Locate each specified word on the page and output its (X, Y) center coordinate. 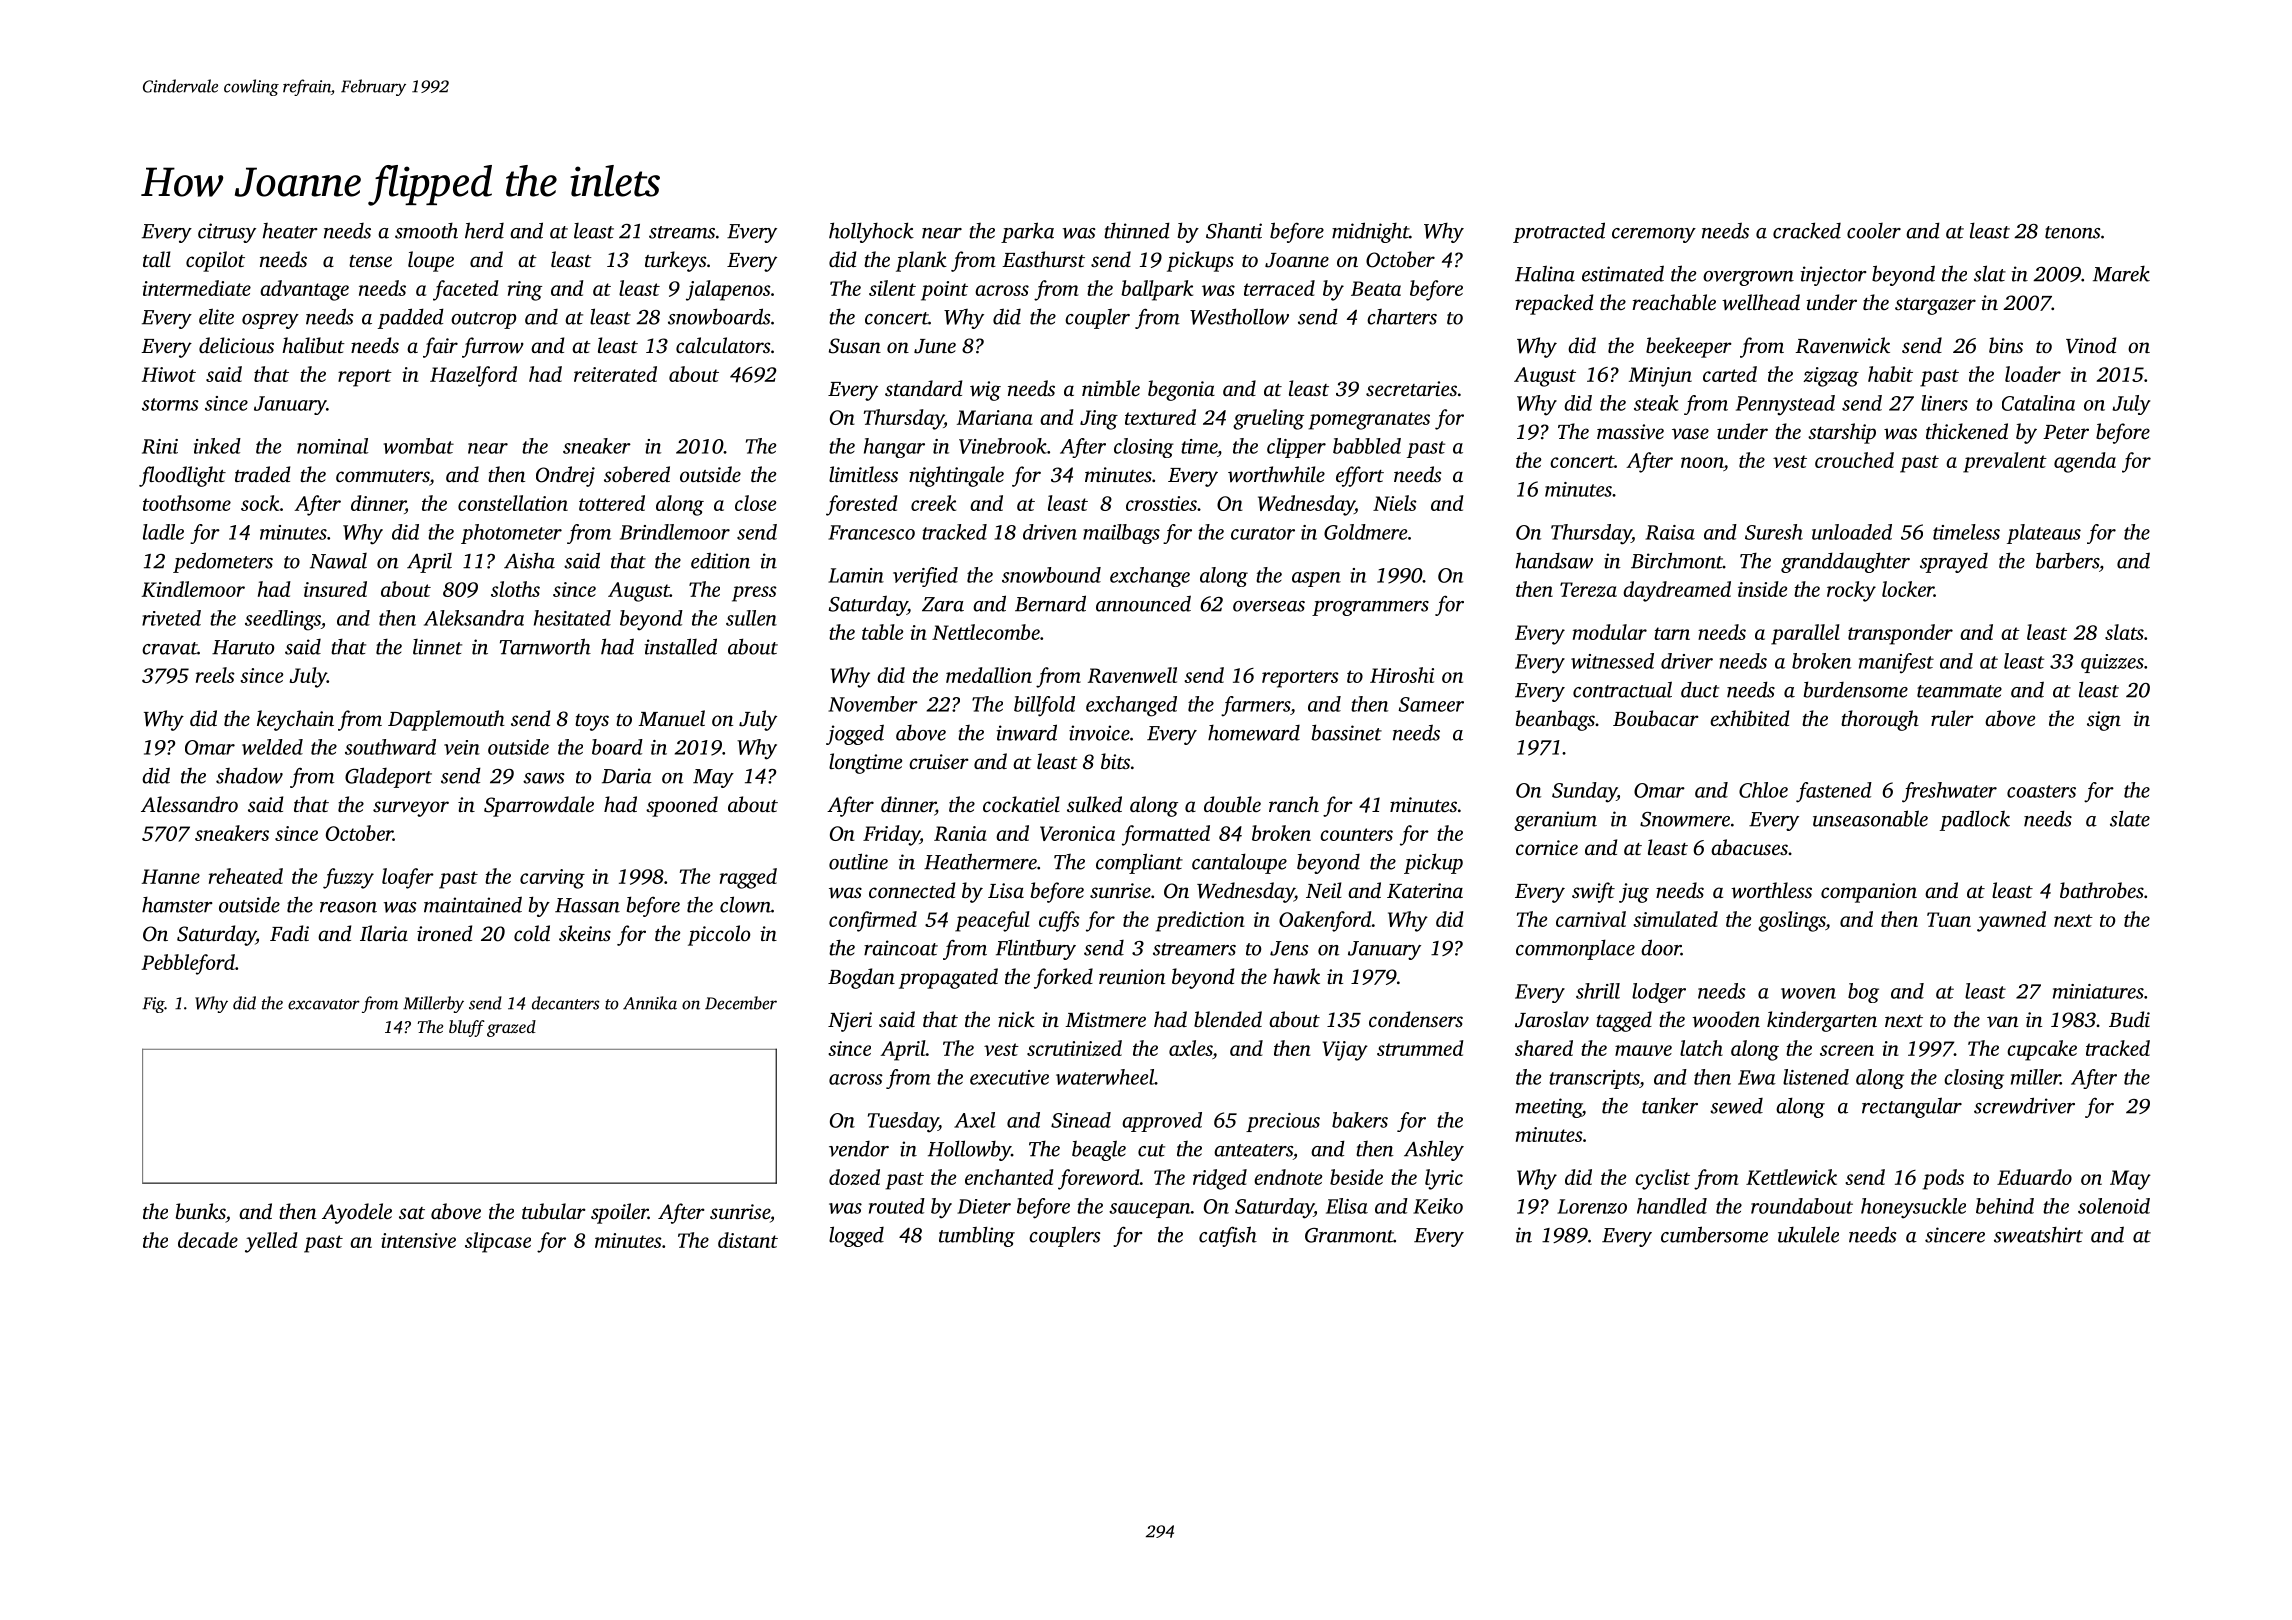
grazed (511, 1028)
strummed (1420, 1048)
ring (525, 291)
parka (1027, 232)
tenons (2072, 232)
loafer (408, 878)
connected (912, 890)
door (1661, 947)
